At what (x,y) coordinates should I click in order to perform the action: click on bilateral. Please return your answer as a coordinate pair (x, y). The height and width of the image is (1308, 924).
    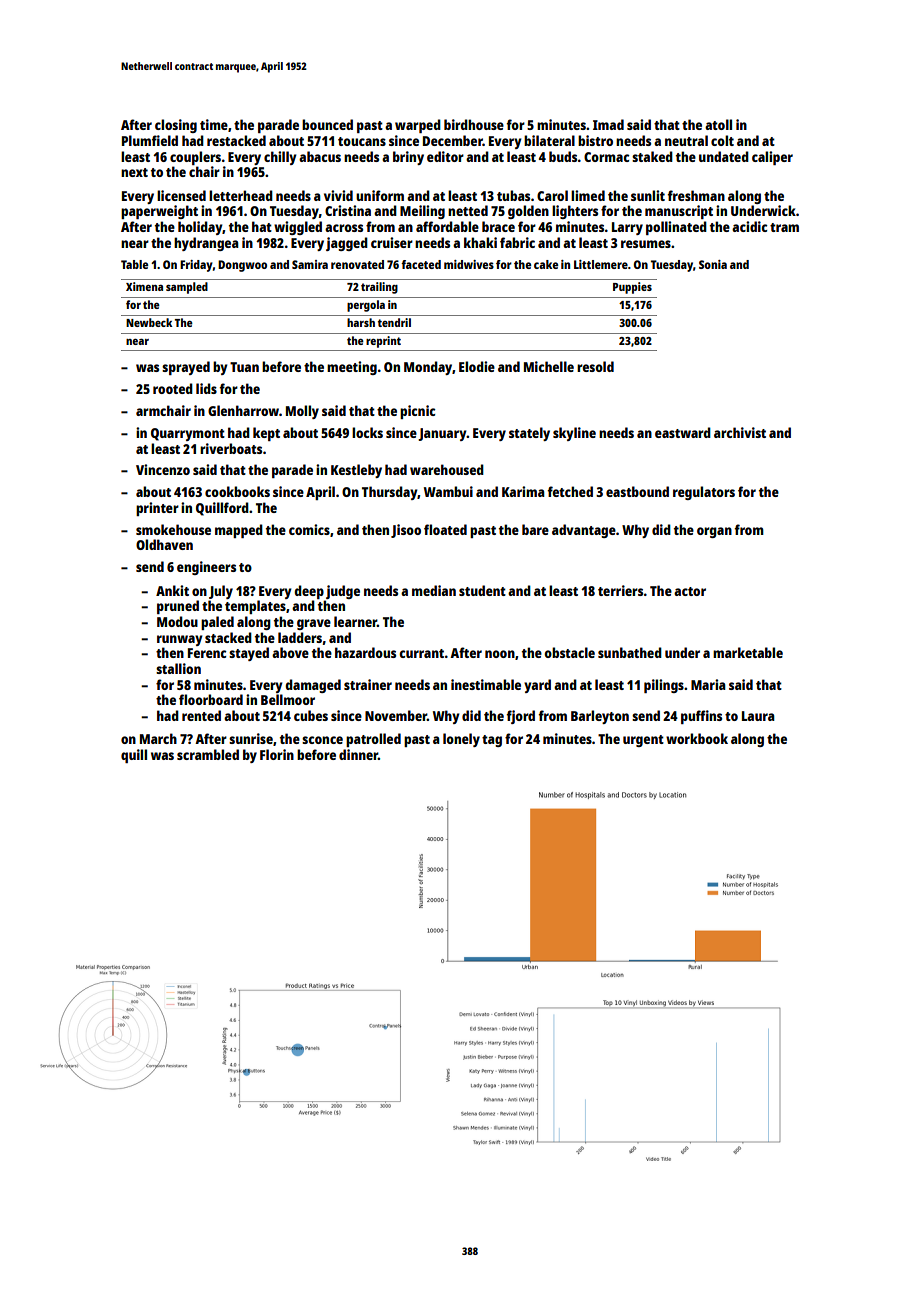
    Looking at the image, I should click on (549, 140).
